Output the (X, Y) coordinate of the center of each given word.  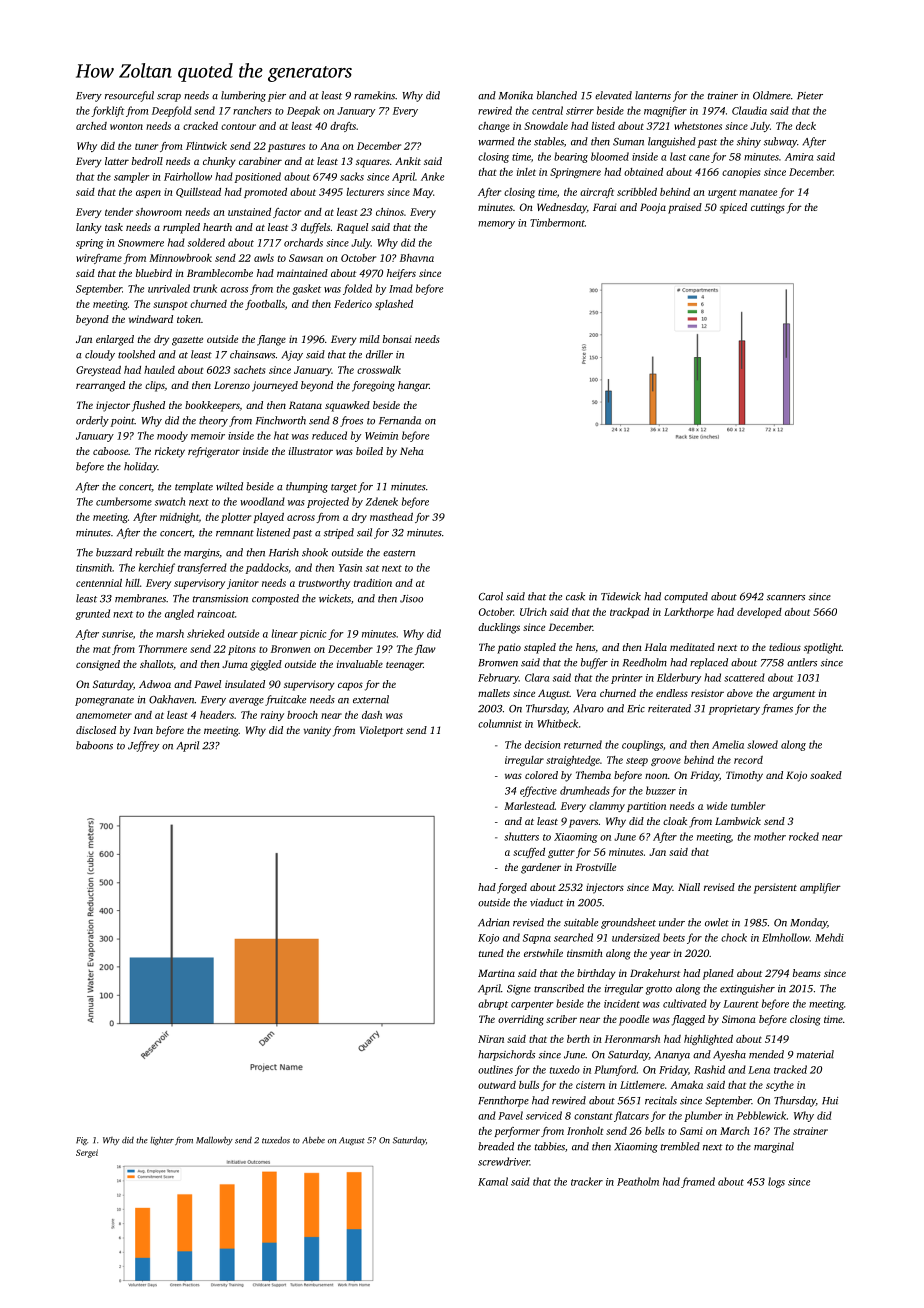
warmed (496, 141)
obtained (643, 172)
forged (512, 888)
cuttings (768, 208)
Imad (401, 288)
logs (776, 1182)
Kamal (493, 1181)
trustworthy (324, 584)
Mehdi (829, 937)
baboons (94, 745)
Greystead (98, 371)
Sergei (87, 1153)
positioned (258, 177)
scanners (786, 598)
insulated (245, 684)
